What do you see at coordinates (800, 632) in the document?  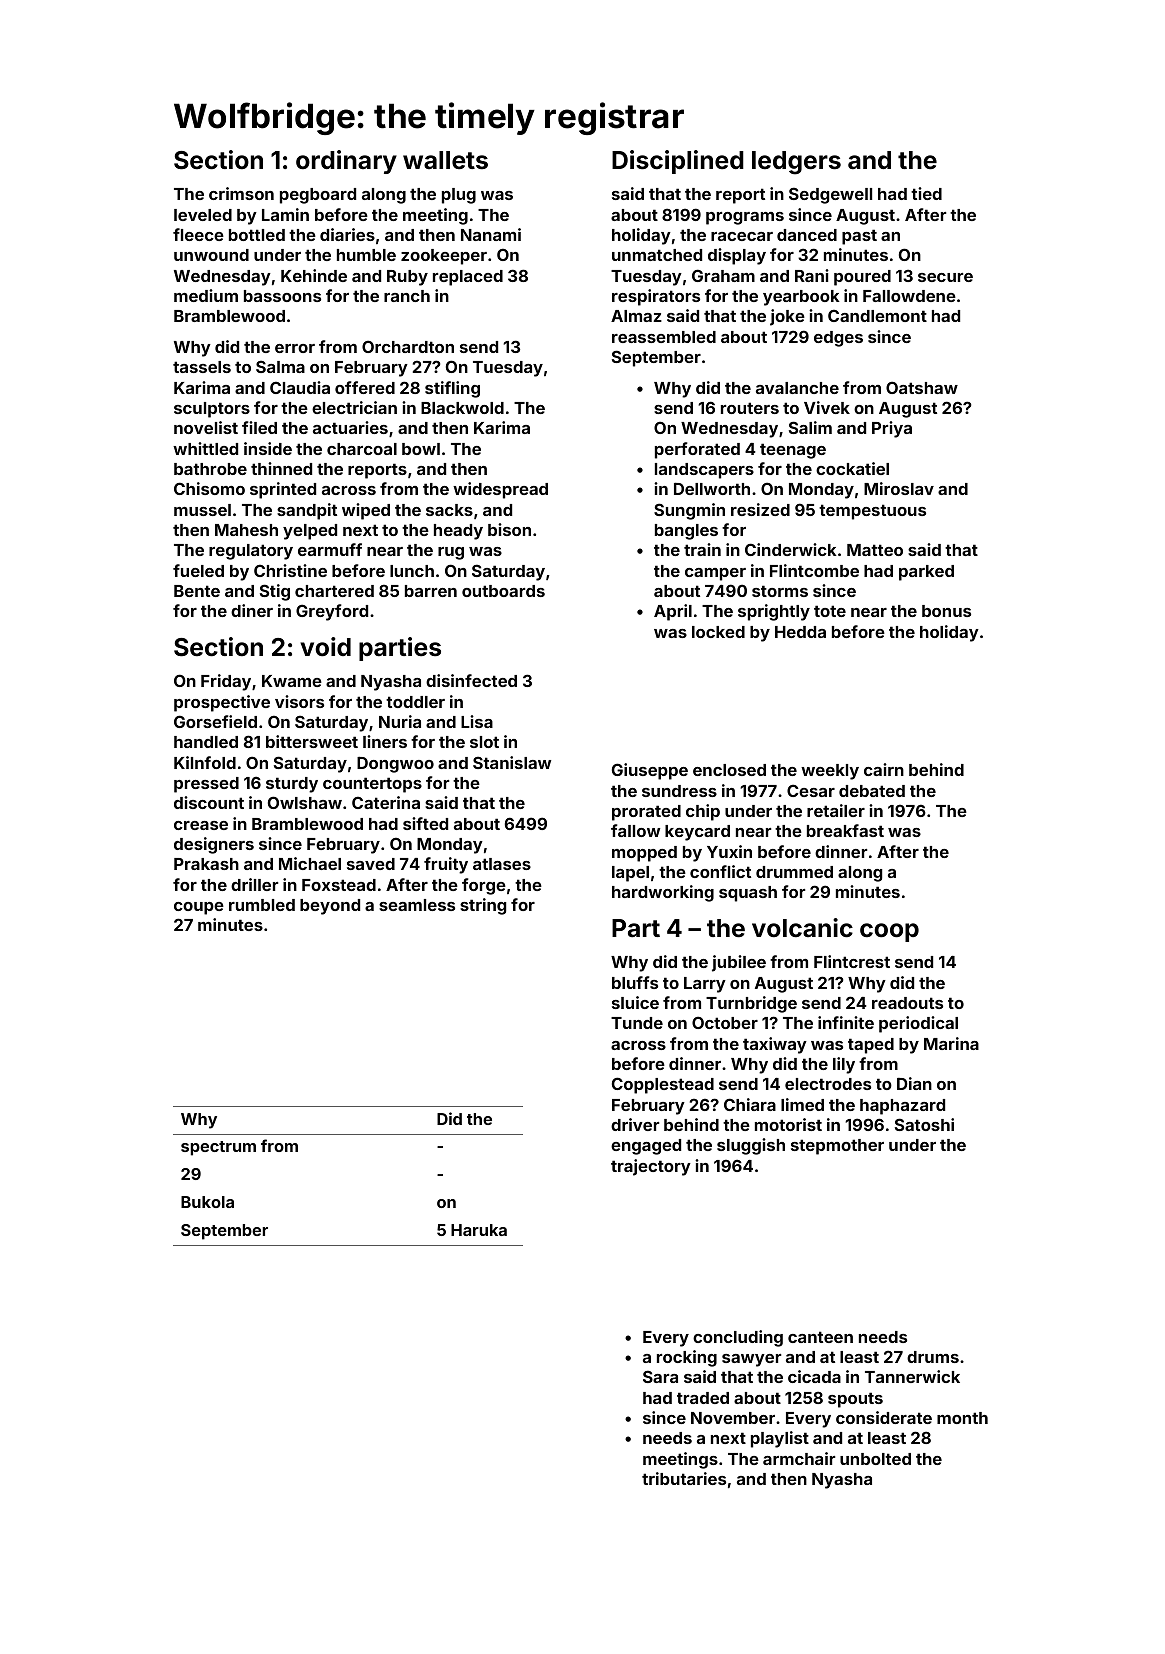 I see `Hedda` at bounding box center [800, 632].
